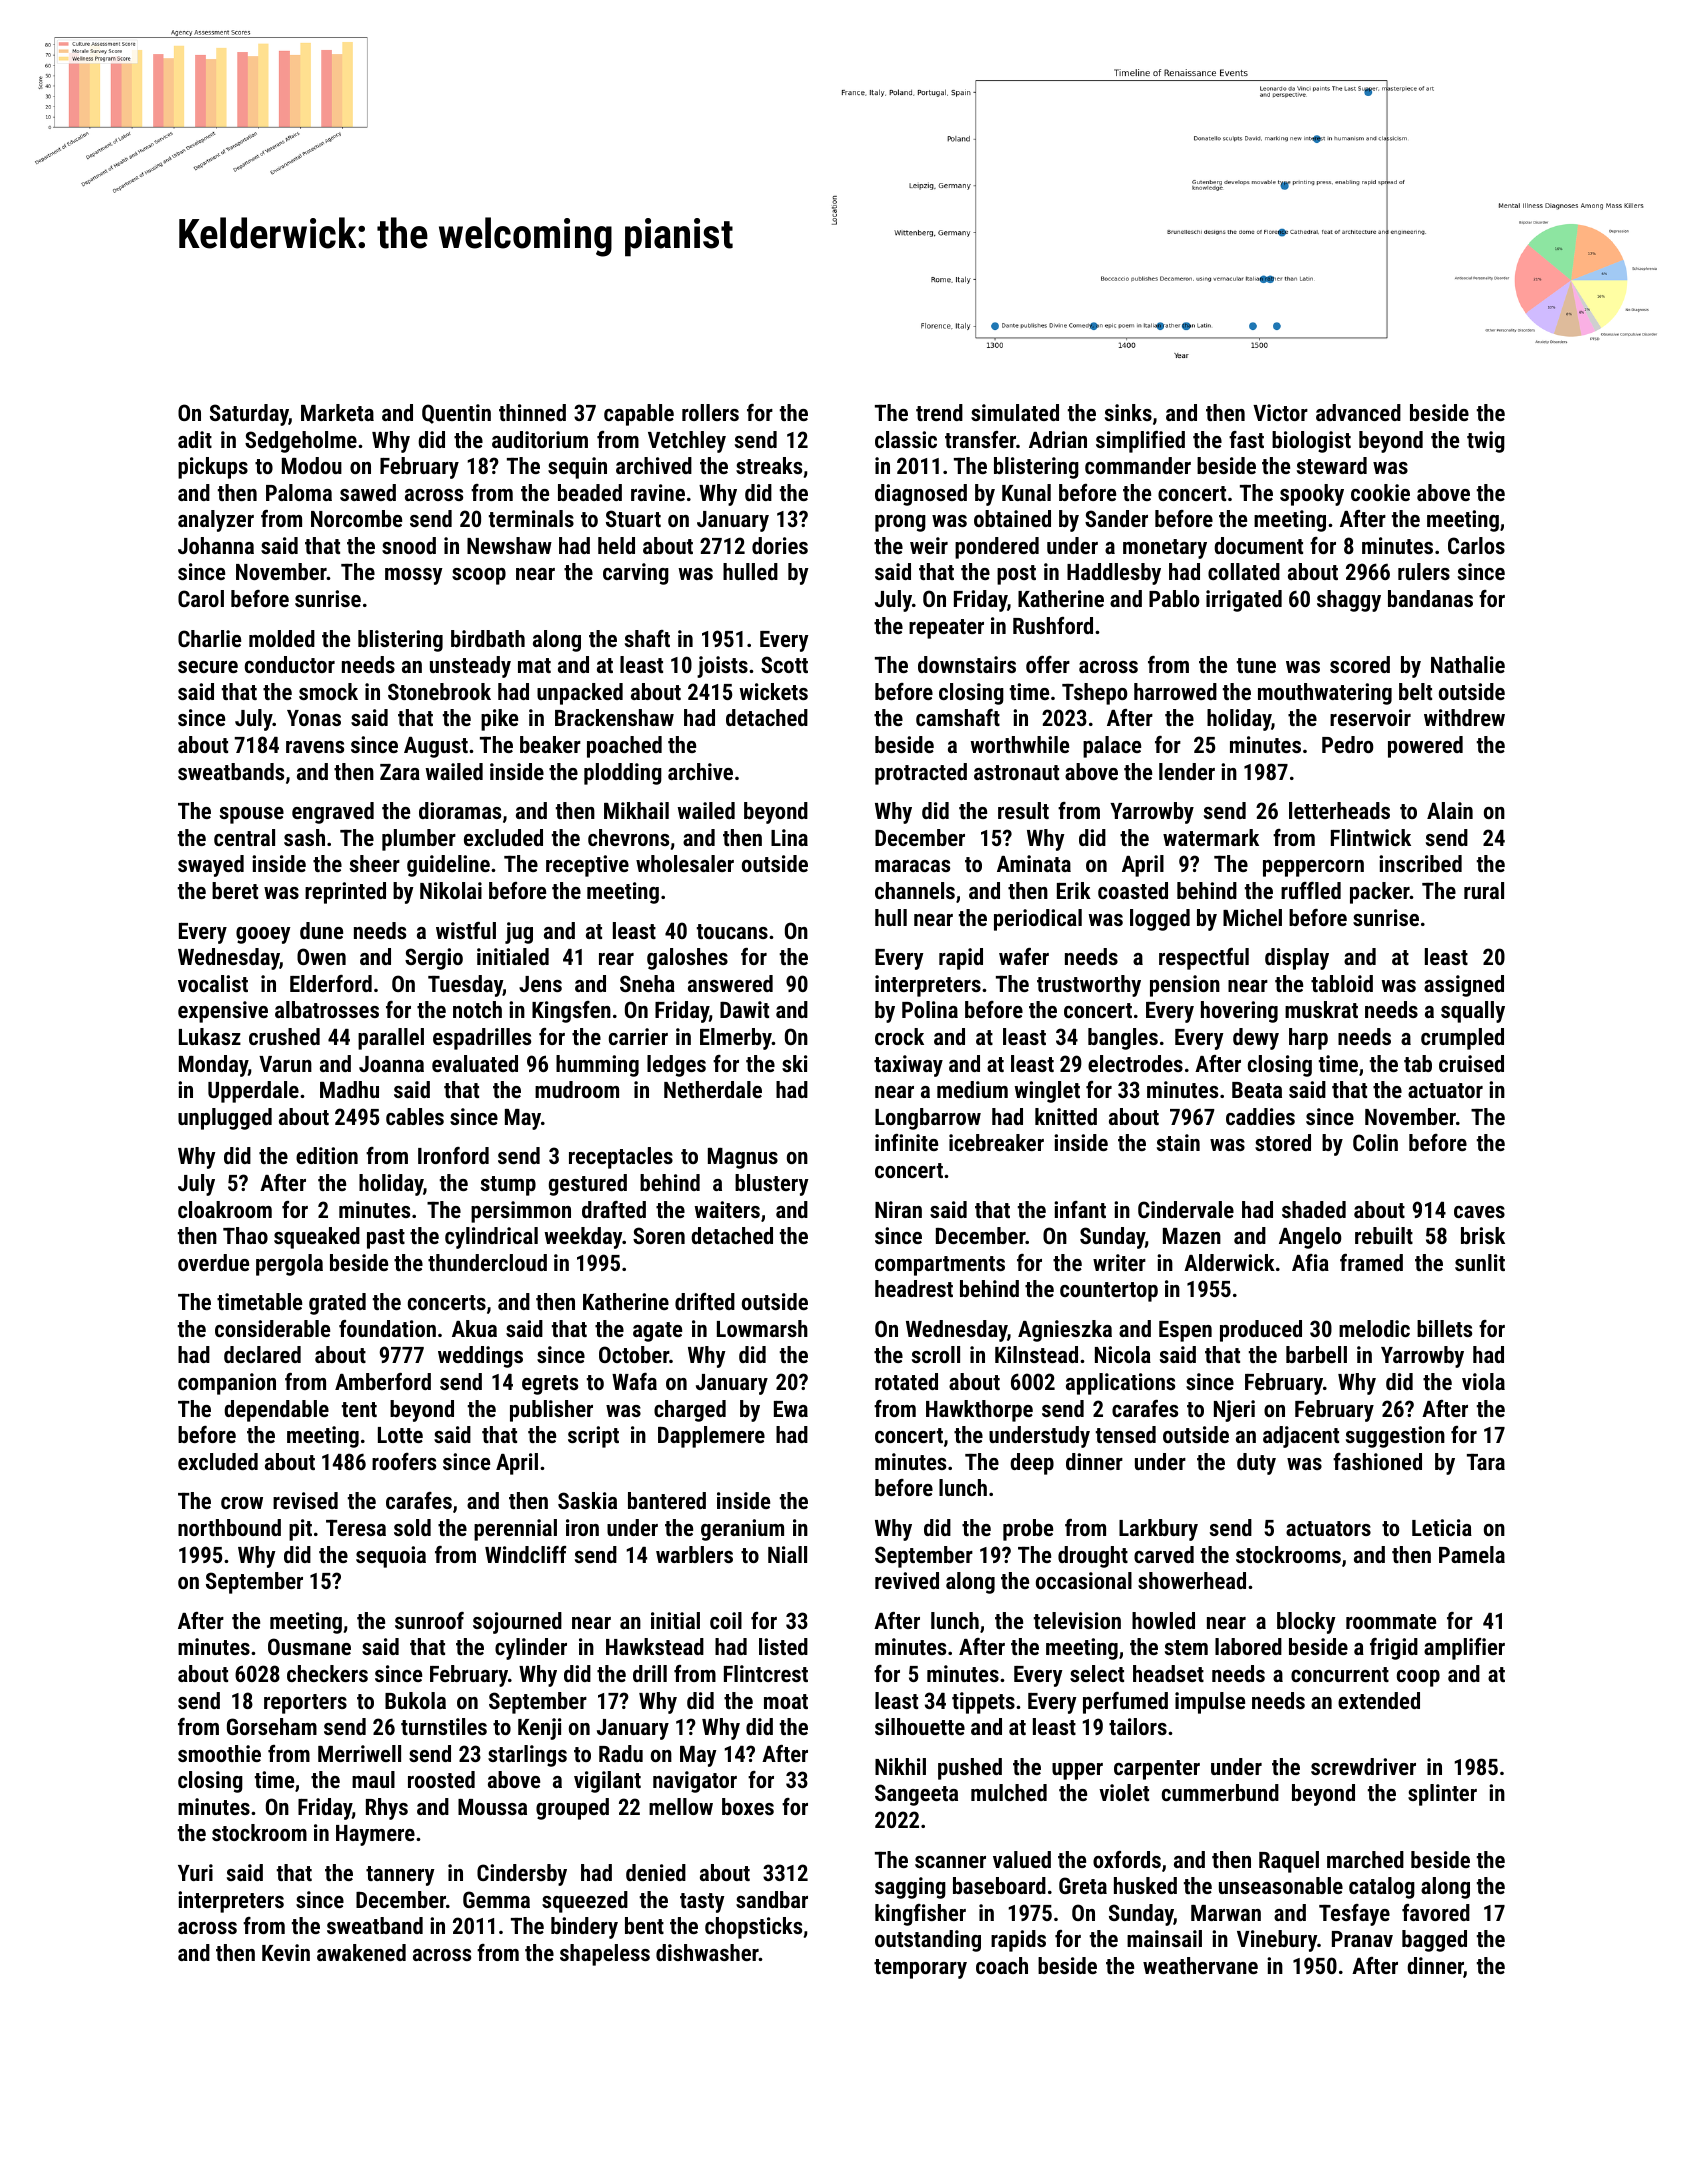 The height and width of the document is (2178, 1683). I want to click on advanced, so click(1358, 412).
